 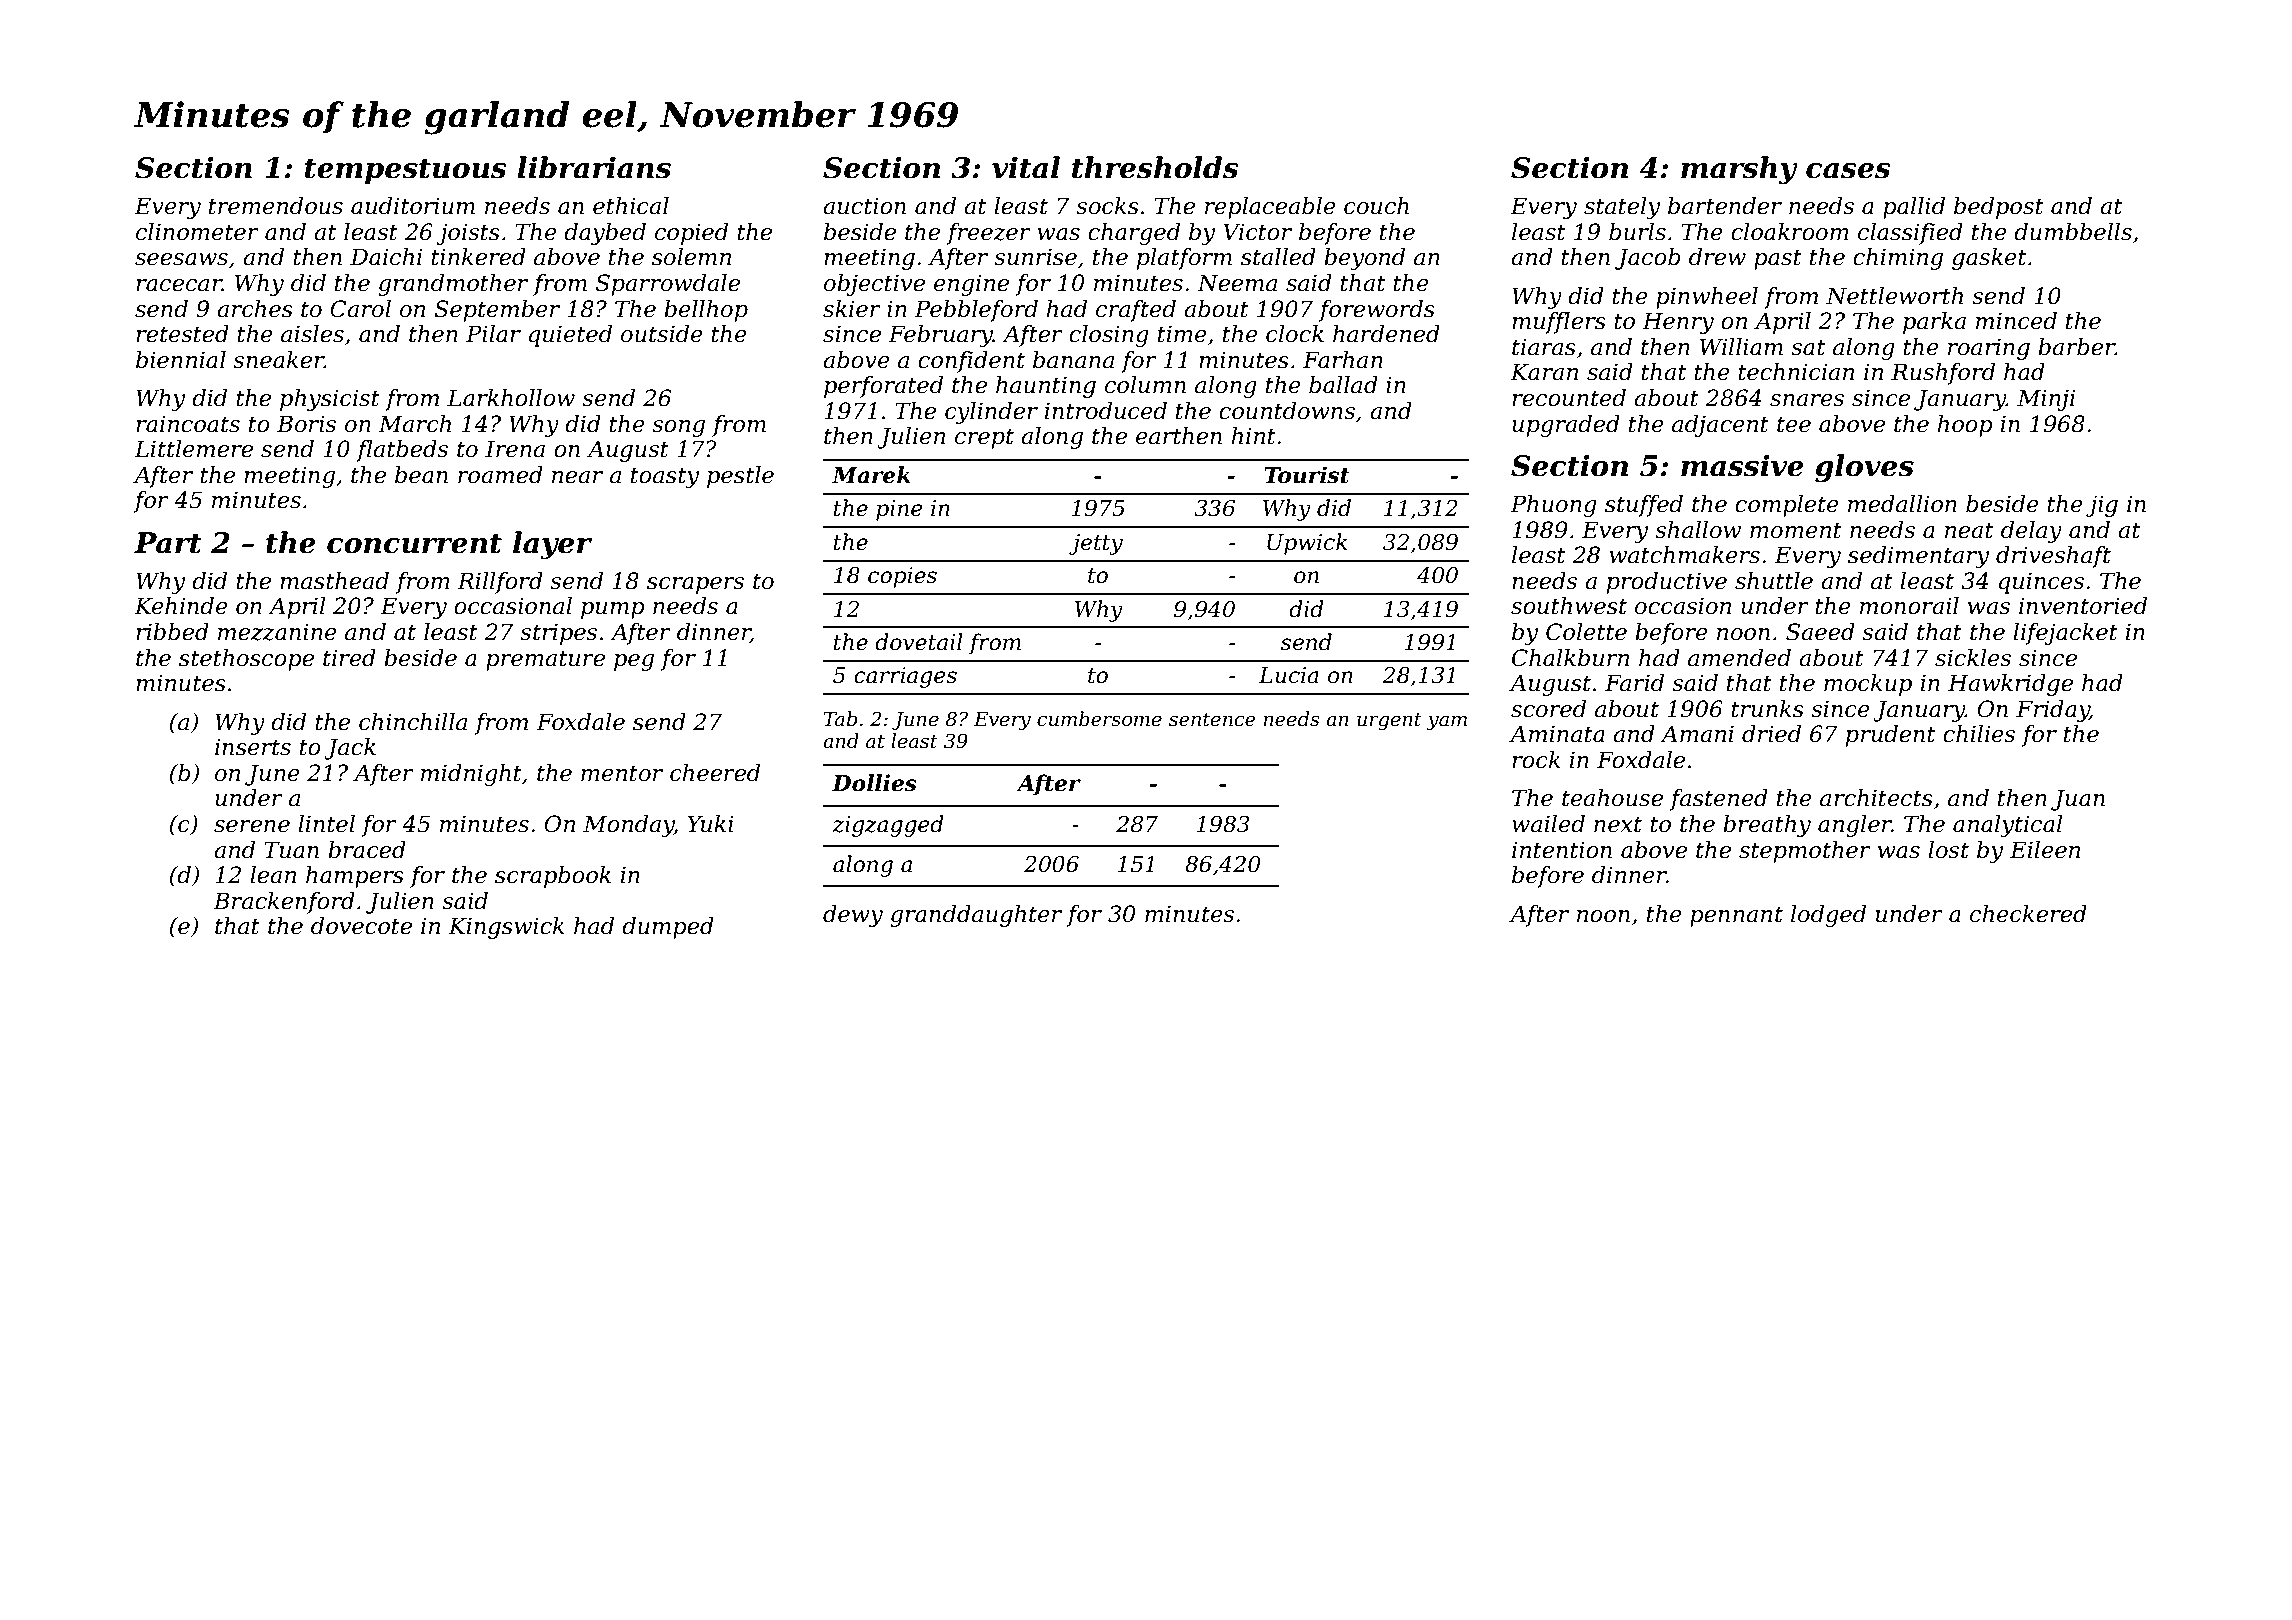 What do you see at coordinates (976, 916) in the page?
I see `granddaughter` at bounding box center [976, 916].
